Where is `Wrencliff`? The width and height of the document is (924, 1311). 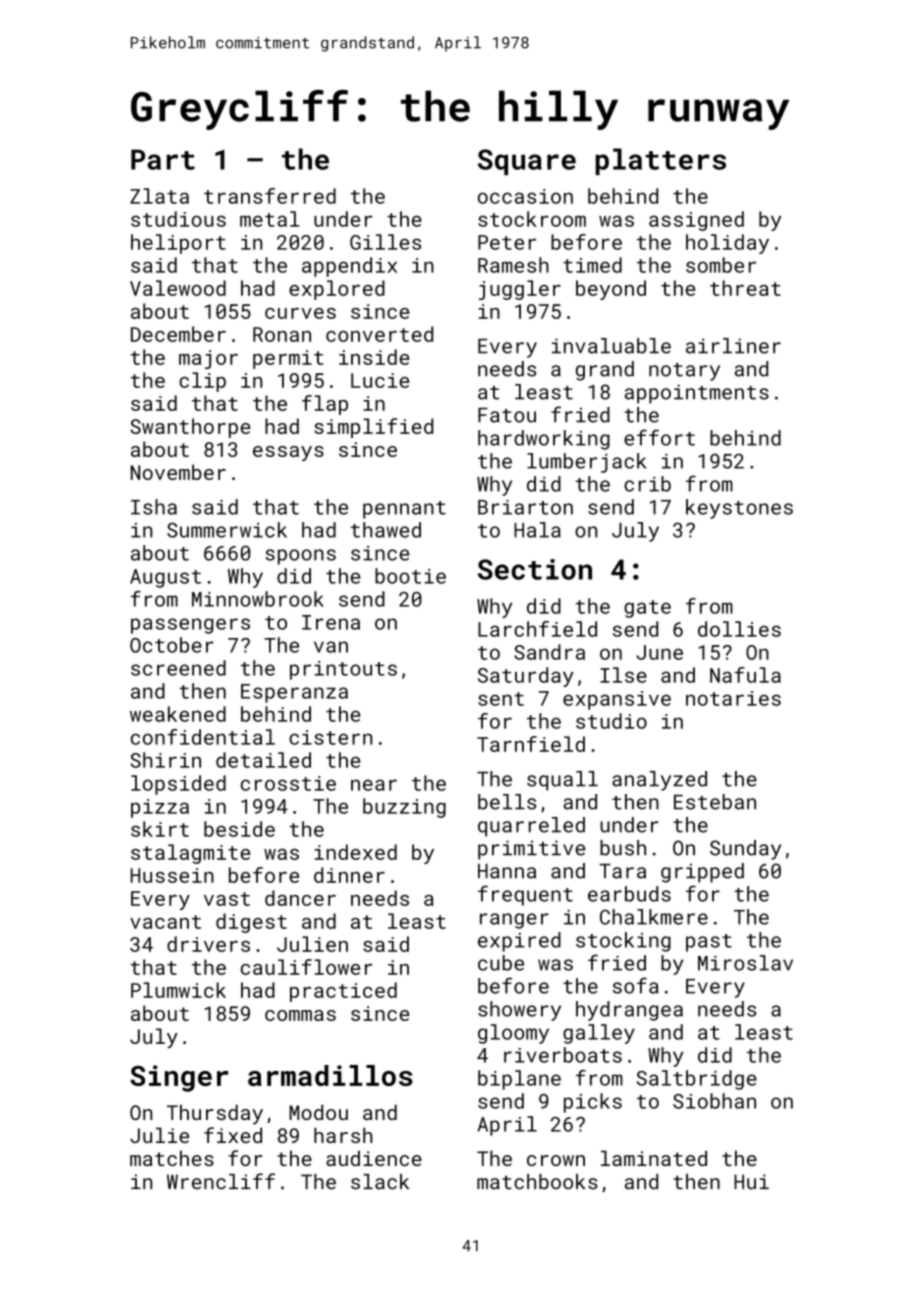 Wrencliff is located at coordinates (221, 1181).
